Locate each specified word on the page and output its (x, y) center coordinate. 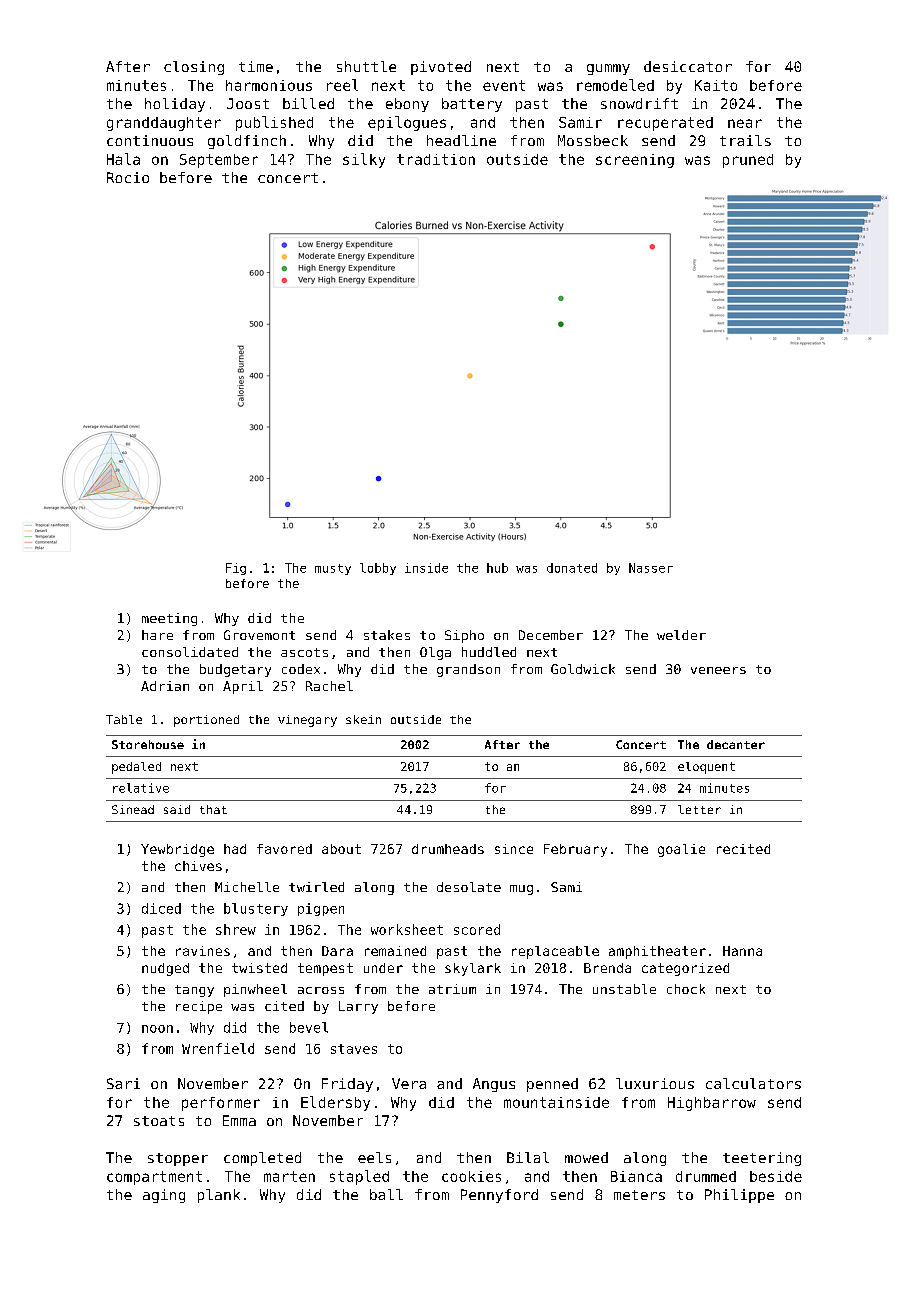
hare (157, 635)
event (504, 85)
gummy (608, 69)
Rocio (128, 177)
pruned (748, 161)
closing (194, 68)
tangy (194, 991)
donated (572, 568)
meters (639, 1195)
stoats (159, 1121)
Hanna (742, 951)
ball (386, 1194)
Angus (494, 1085)
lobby (378, 569)
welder (681, 635)
